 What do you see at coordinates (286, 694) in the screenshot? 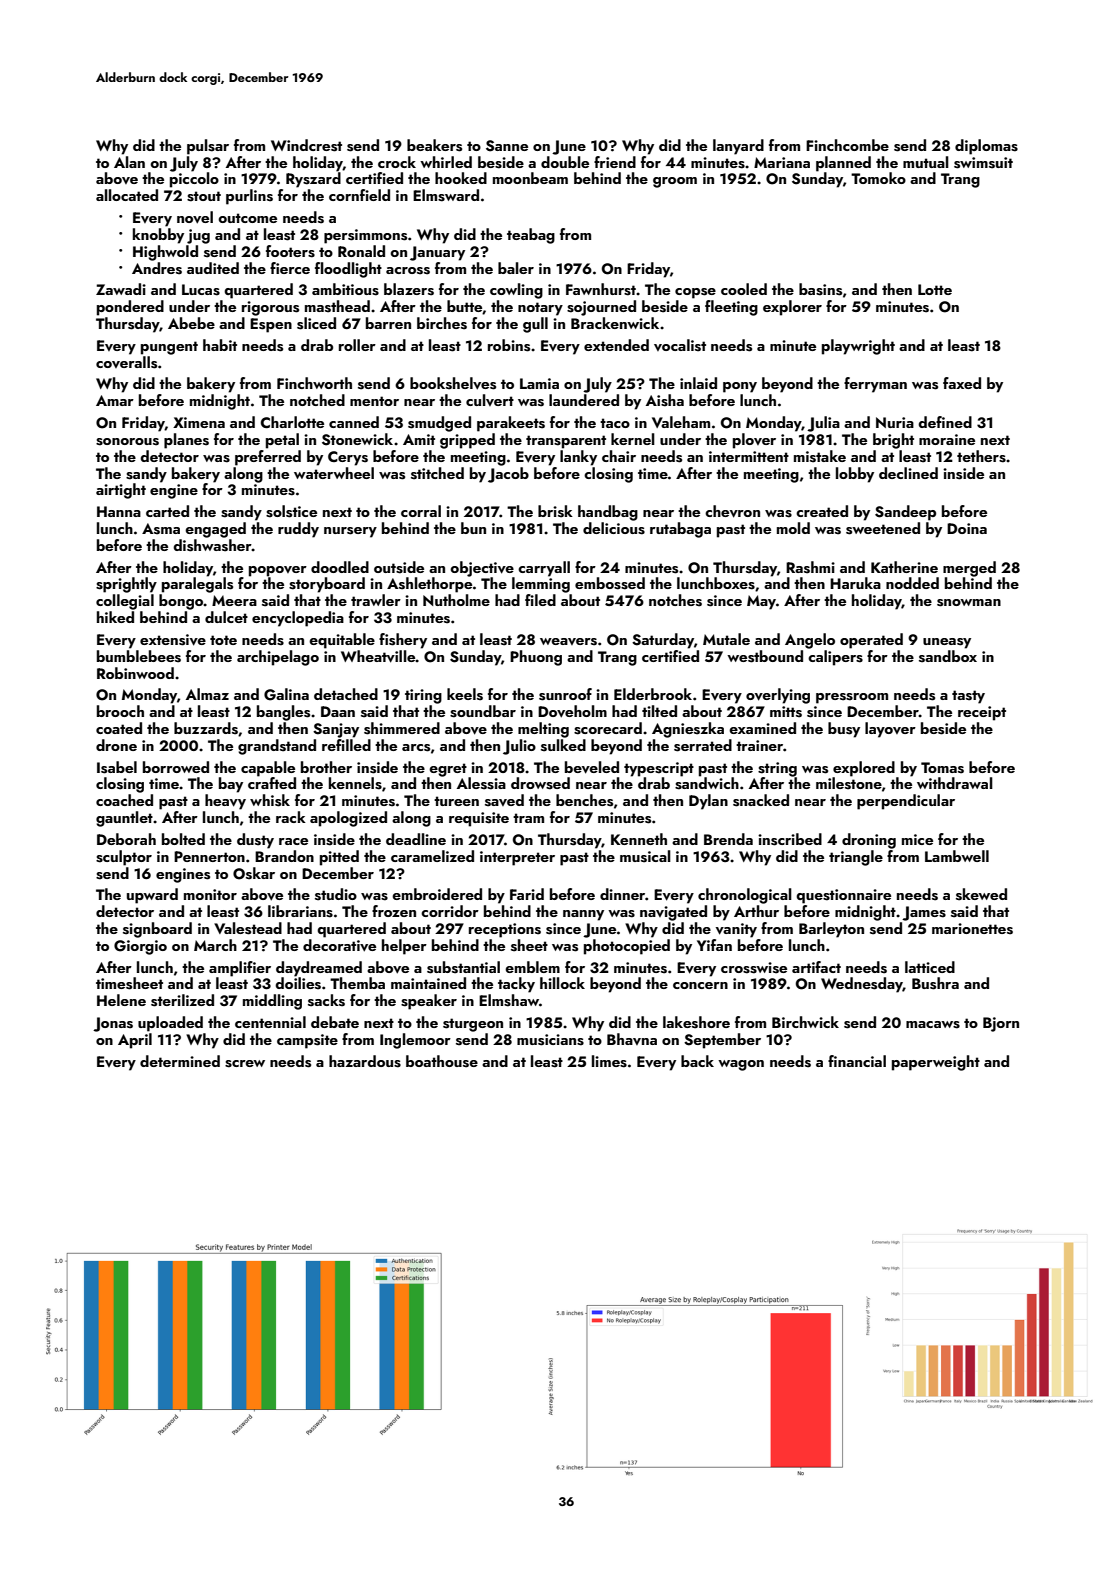
I see `Galina` at bounding box center [286, 694].
